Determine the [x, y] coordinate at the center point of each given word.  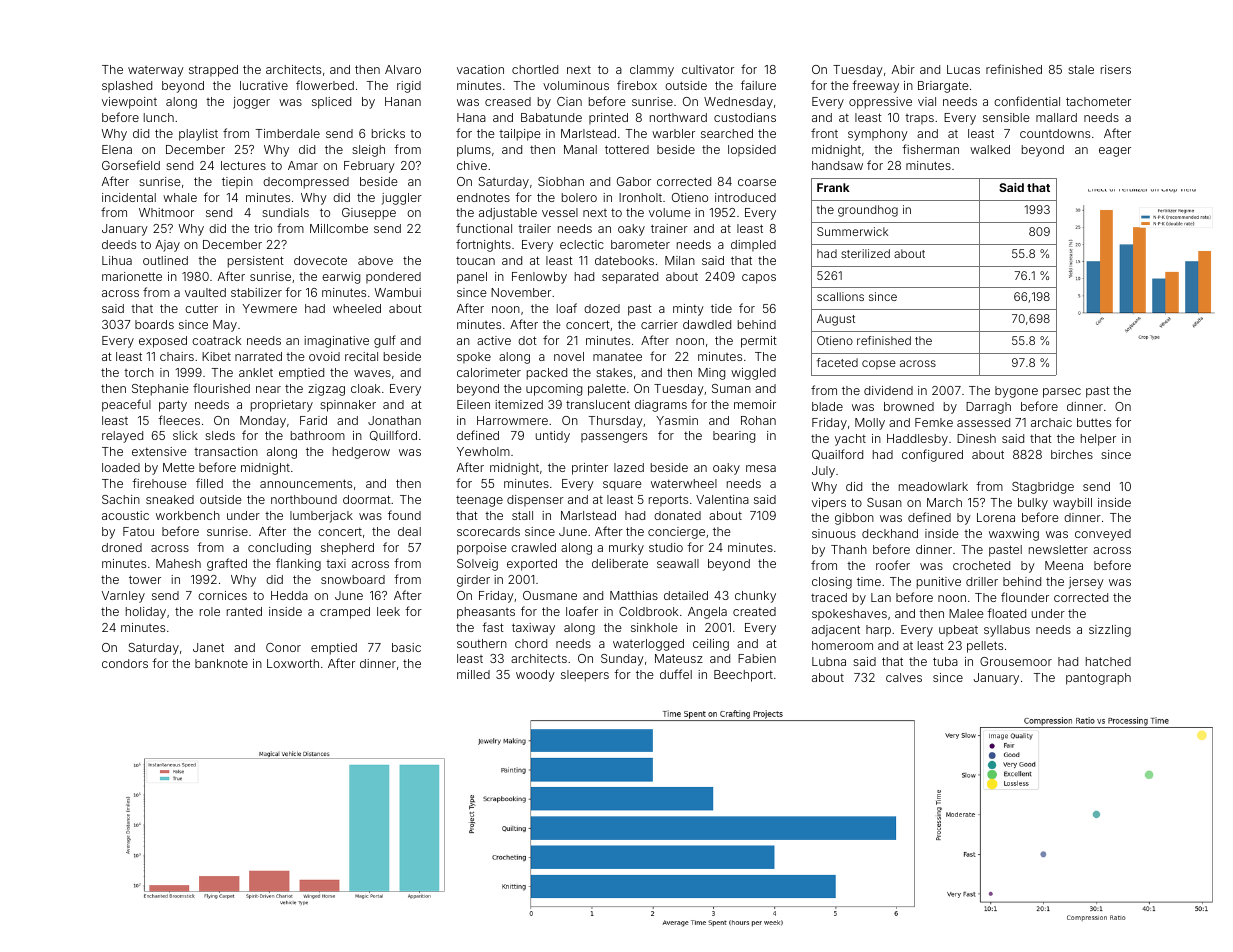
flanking [298, 564]
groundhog [868, 211]
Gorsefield [131, 165]
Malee [966, 613]
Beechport [743, 676]
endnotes [483, 197]
